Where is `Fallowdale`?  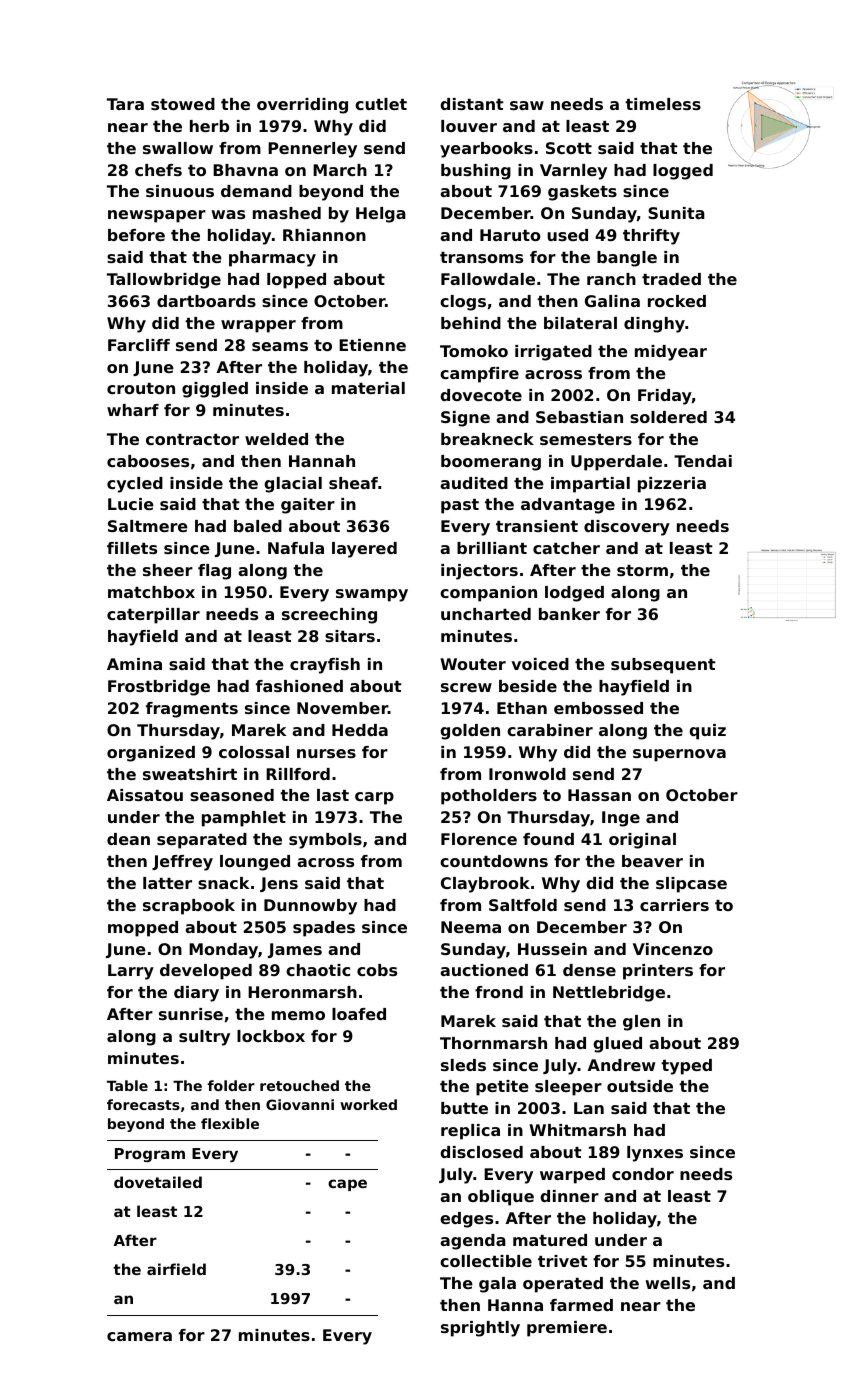
Fallowdale is located at coordinates (488, 279).
